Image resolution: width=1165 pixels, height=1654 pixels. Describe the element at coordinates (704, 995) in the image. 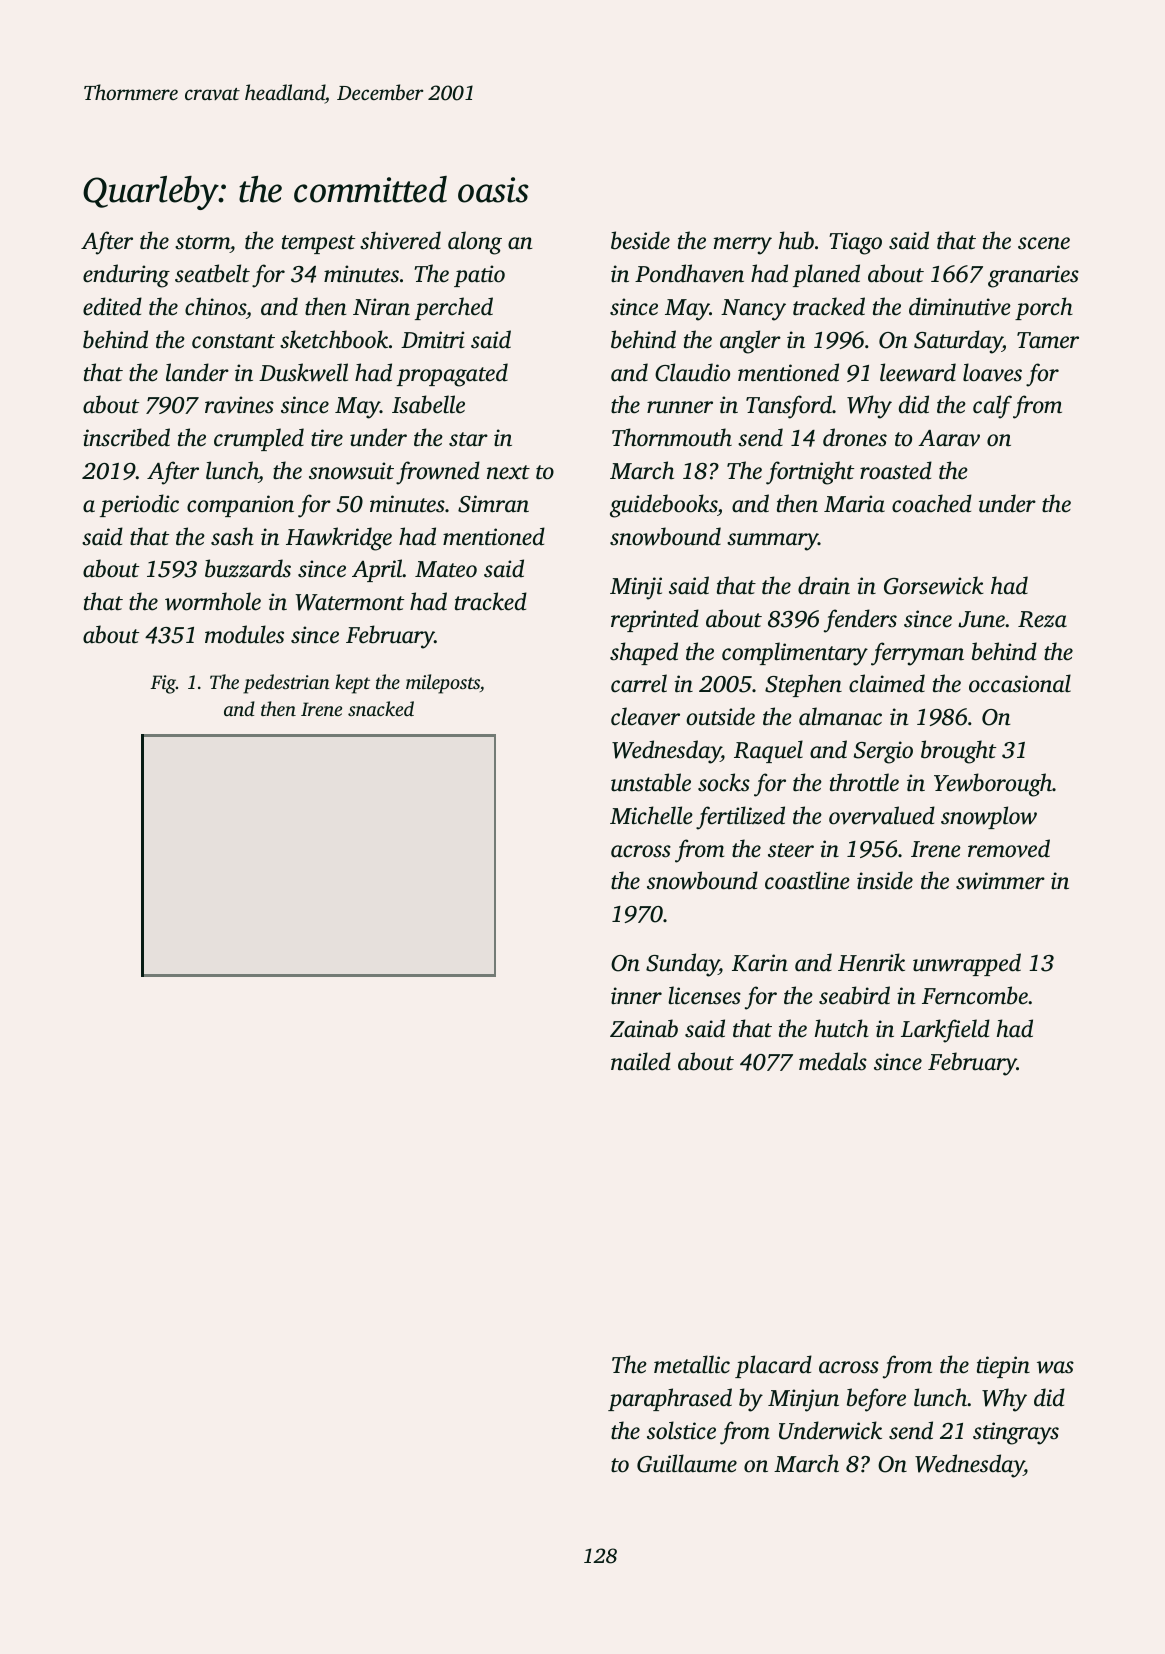

I see `licenses` at that location.
